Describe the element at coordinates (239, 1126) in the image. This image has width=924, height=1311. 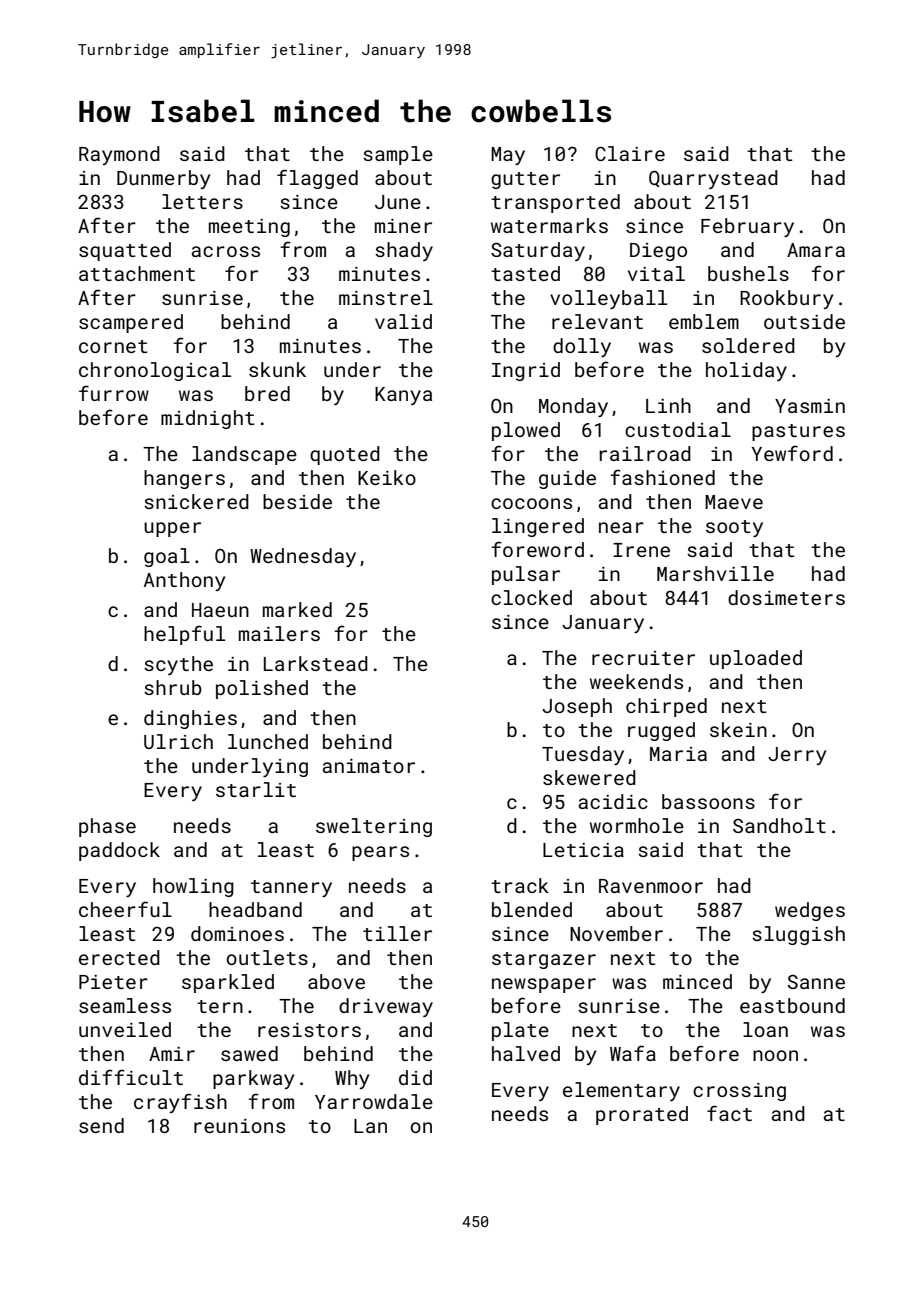
I see `reunions` at that location.
